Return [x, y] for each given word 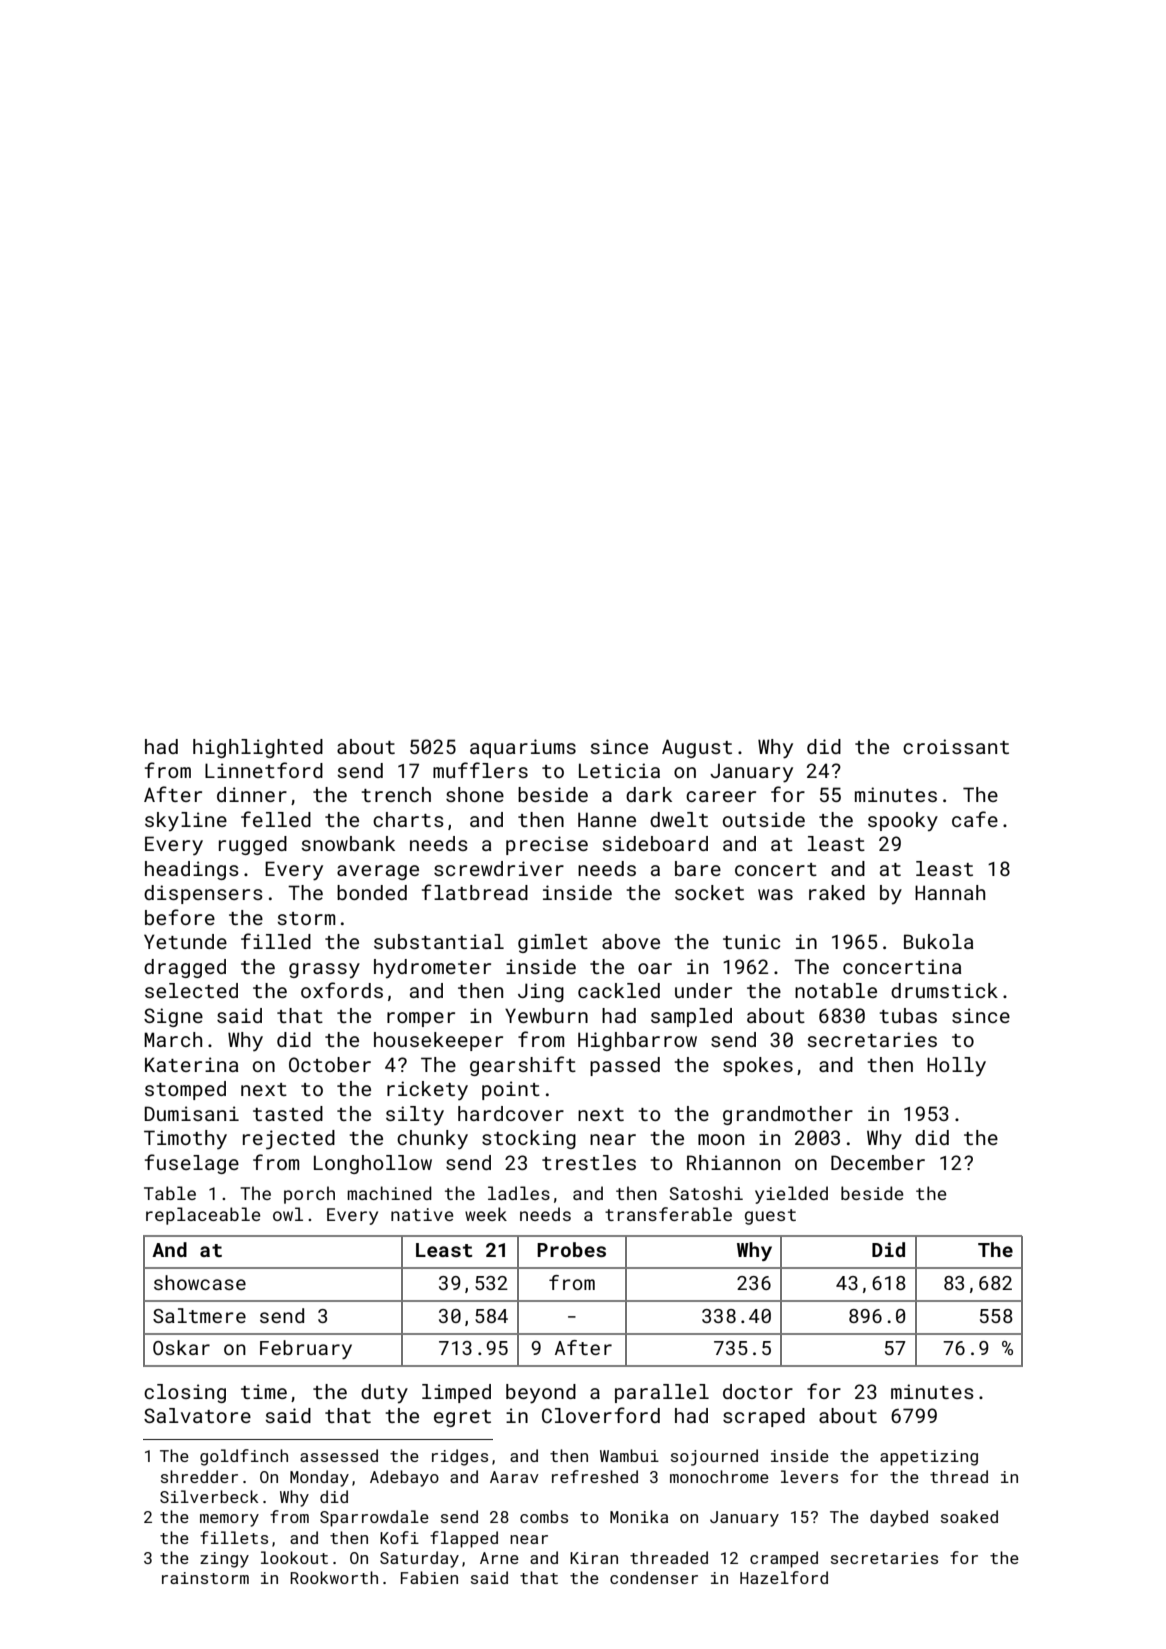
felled [276, 819]
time [264, 1391]
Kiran [594, 1558]
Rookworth [334, 1577]
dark [649, 794]
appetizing [929, 1458]
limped [456, 1393]
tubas [908, 1015]
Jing [541, 992]
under [703, 990]
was [775, 894]
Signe [173, 1017]
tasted [288, 1113]
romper [421, 1019]
